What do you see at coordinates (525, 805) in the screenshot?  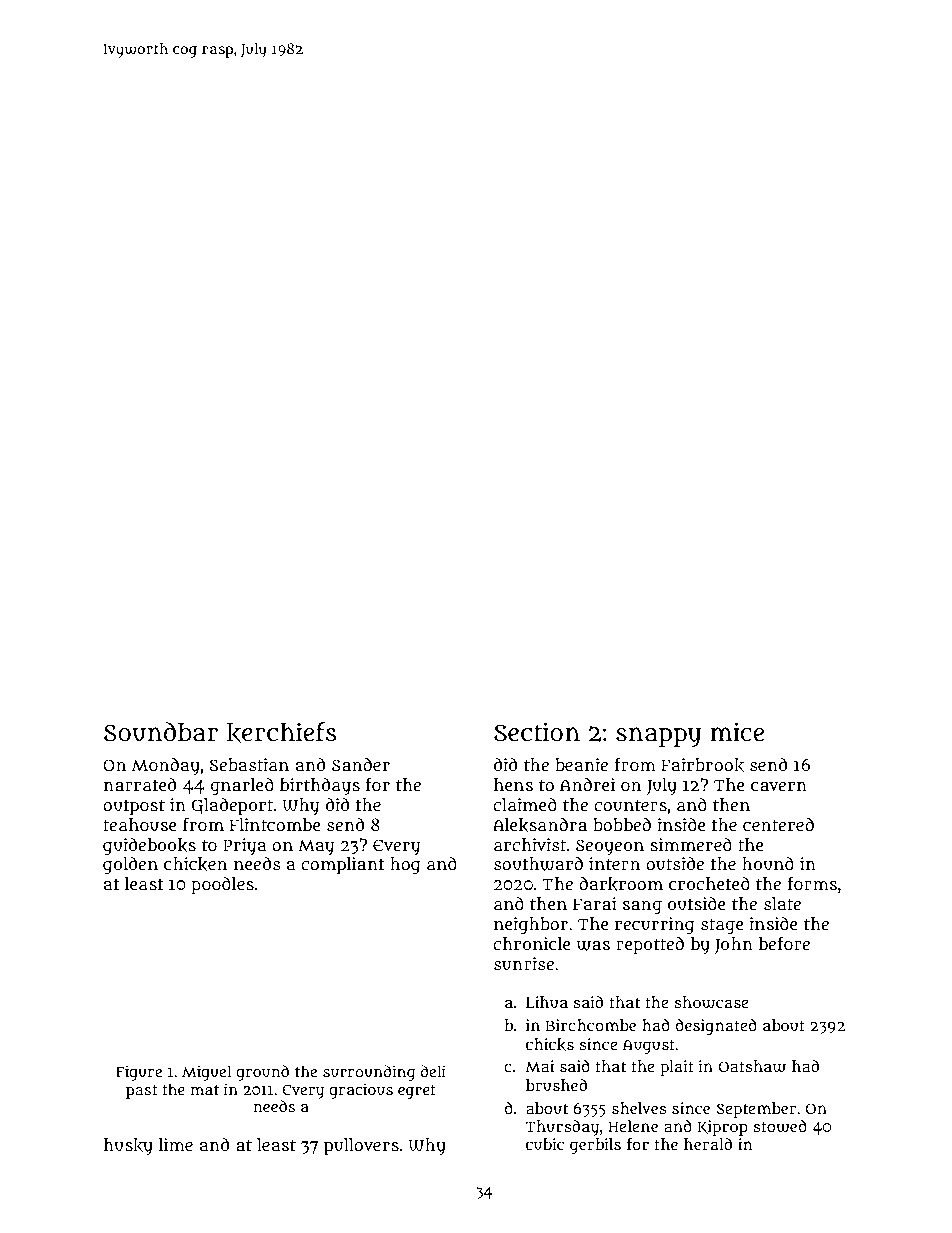 I see `claimed` at bounding box center [525, 805].
